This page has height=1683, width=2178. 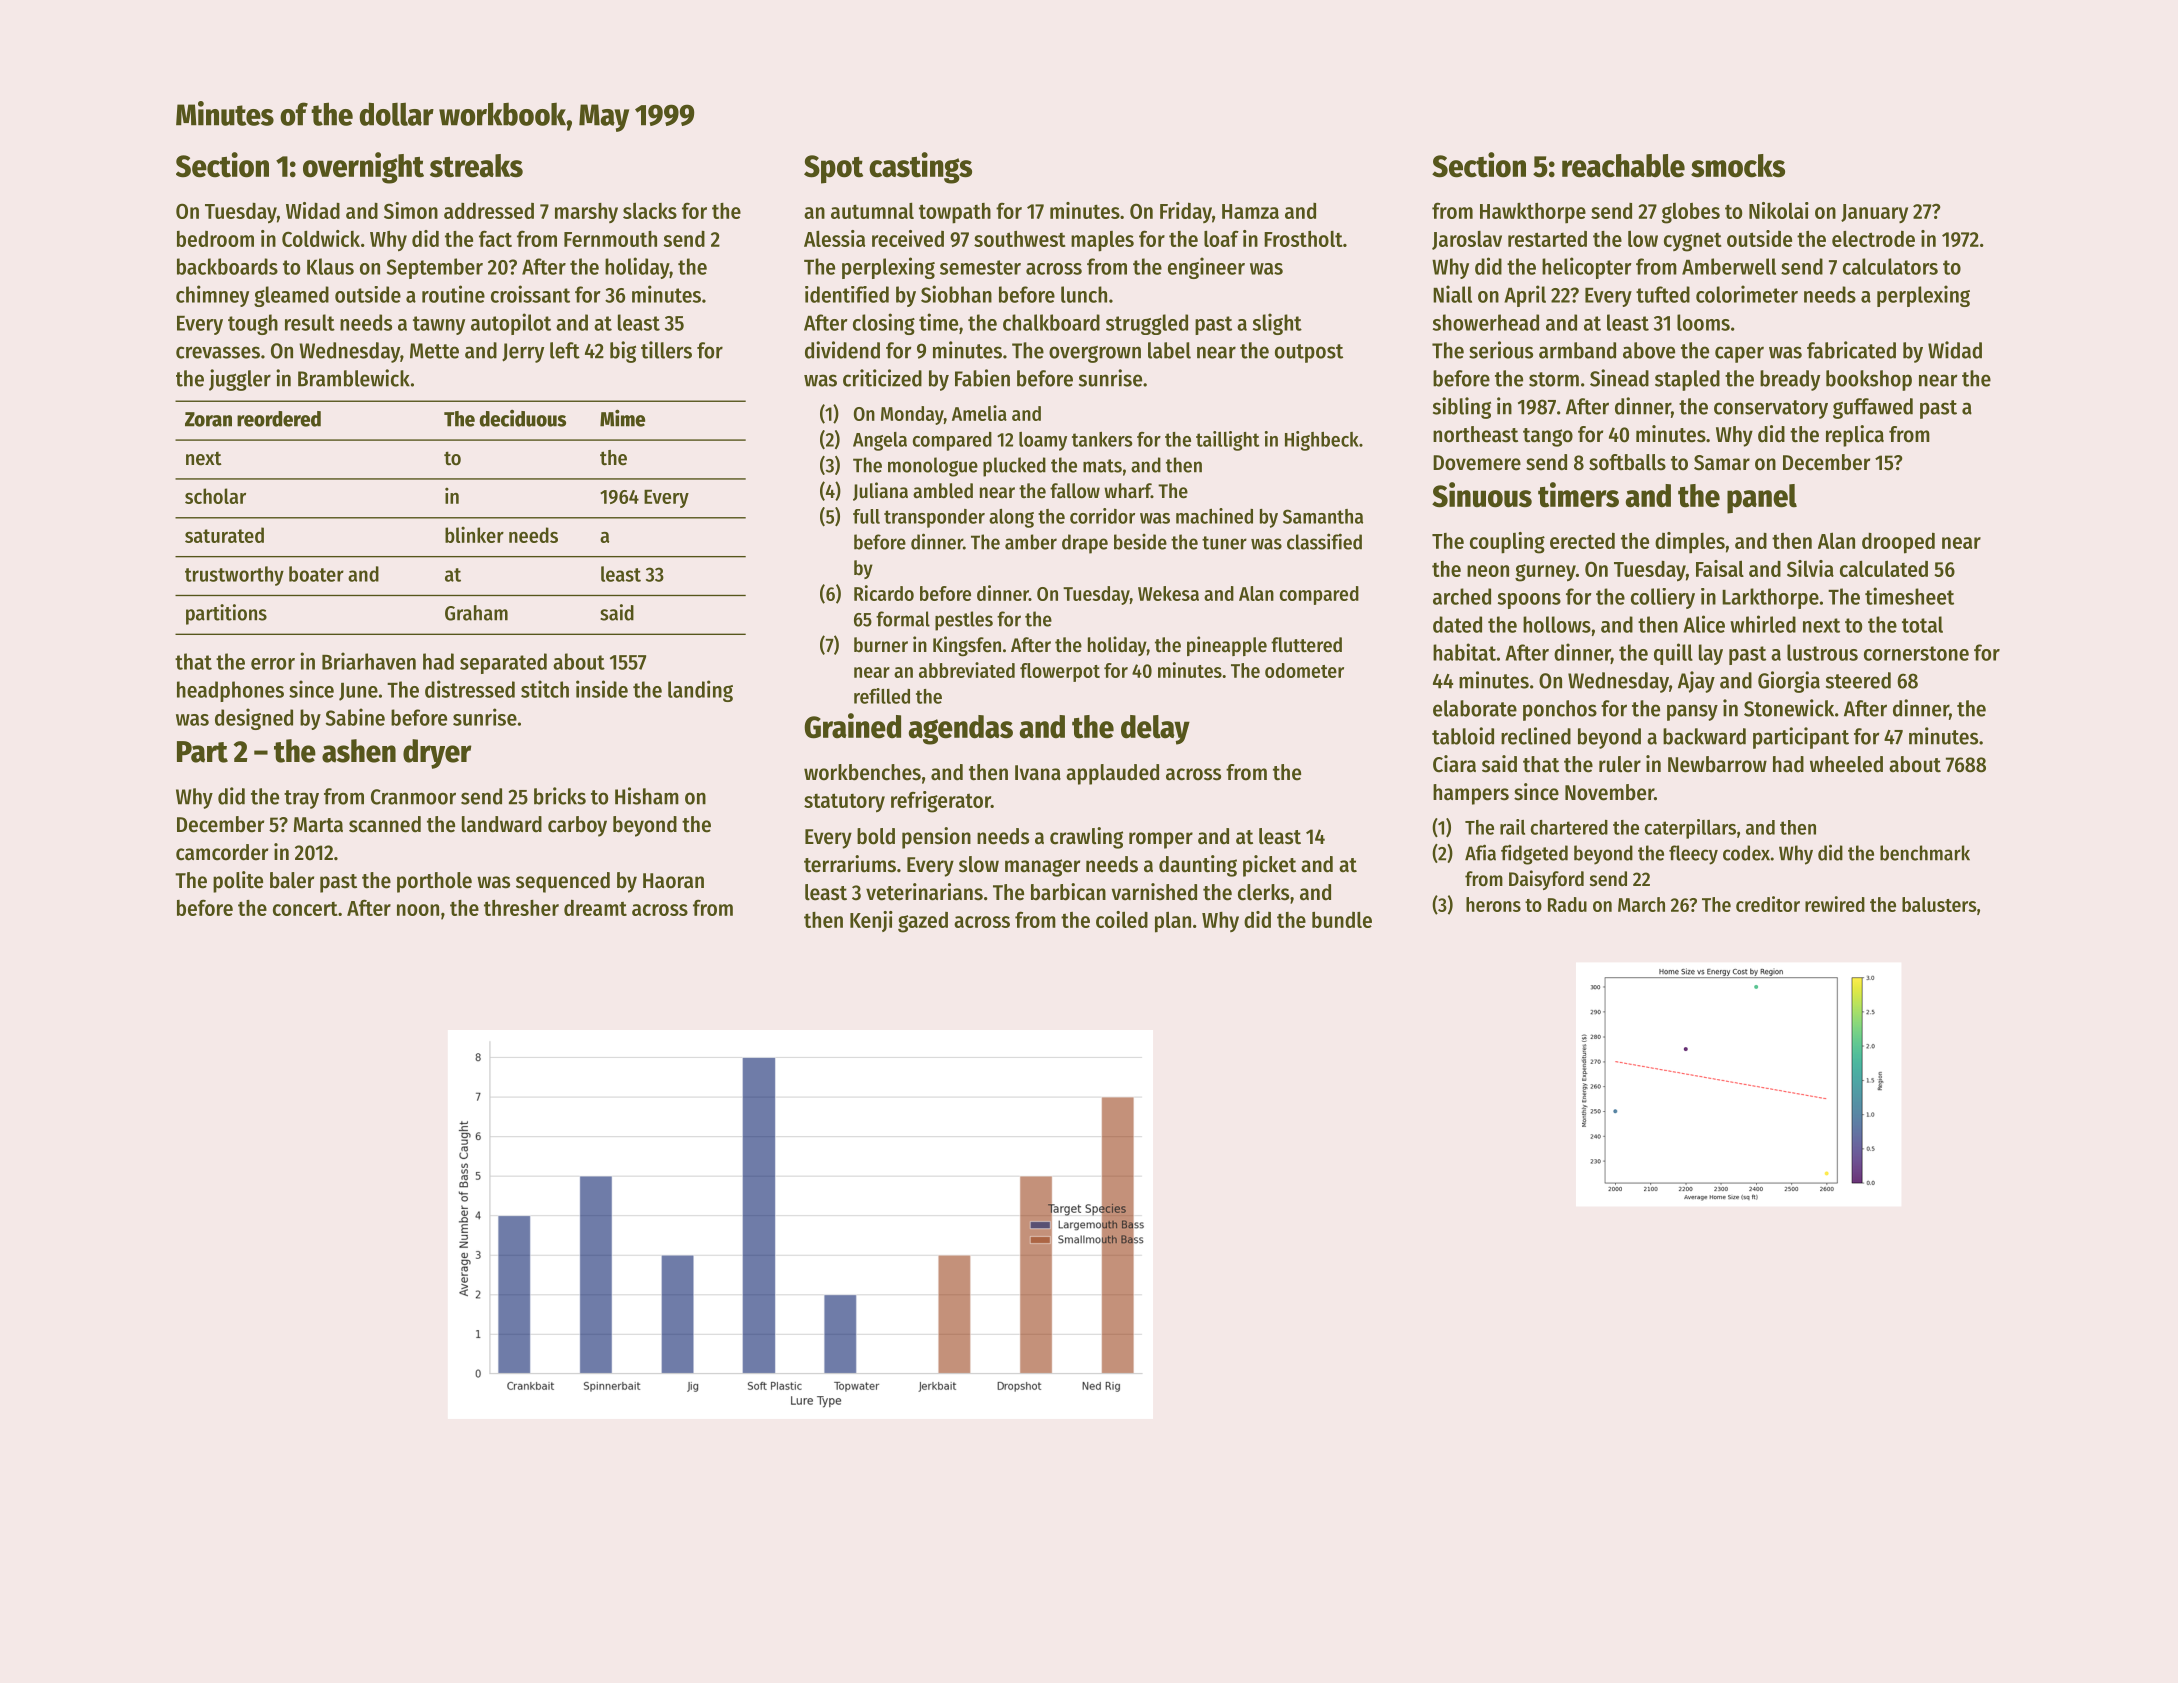 What do you see at coordinates (1738, 166) in the page?
I see `smocks` at bounding box center [1738, 166].
